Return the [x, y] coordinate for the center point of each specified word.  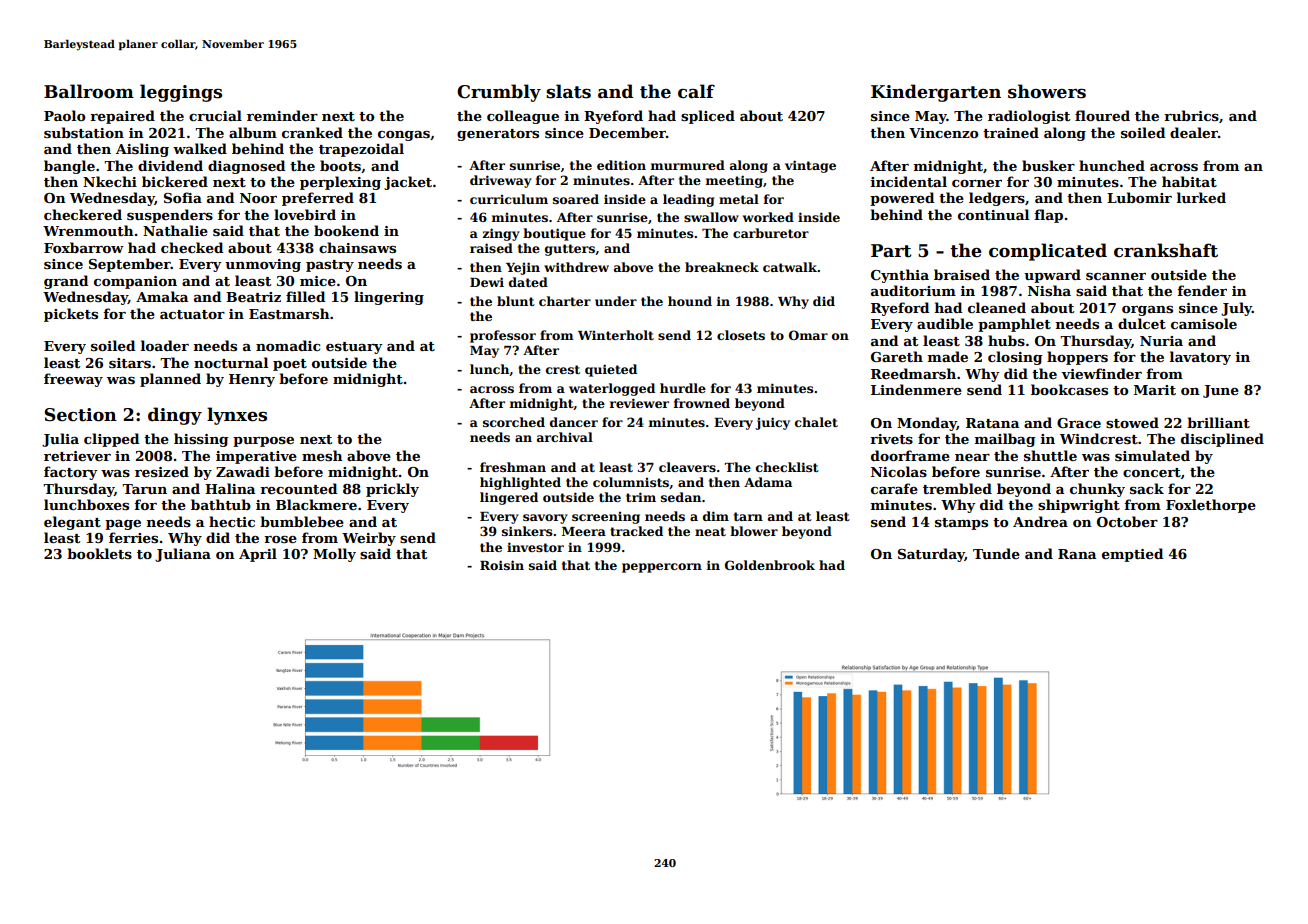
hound [690, 301]
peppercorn [662, 568]
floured [1102, 115]
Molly [334, 555]
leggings [181, 93]
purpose [263, 442]
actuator [192, 314]
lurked [1201, 197]
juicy [772, 423]
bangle [69, 167]
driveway [501, 181]
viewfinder [1101, 373]
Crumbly [499, 93]
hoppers [1077, 358]
